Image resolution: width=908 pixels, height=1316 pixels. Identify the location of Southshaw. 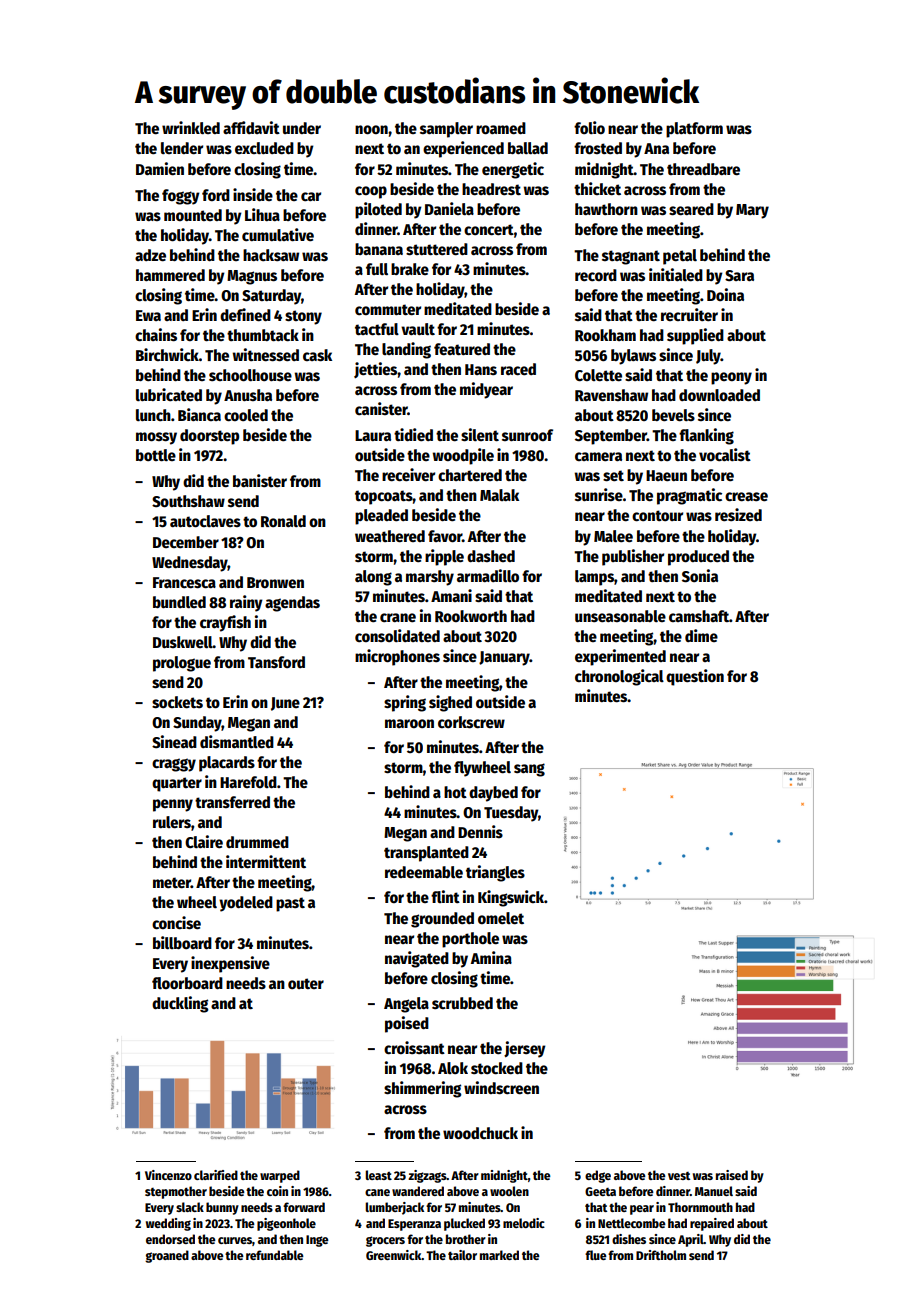
(188, 501).
